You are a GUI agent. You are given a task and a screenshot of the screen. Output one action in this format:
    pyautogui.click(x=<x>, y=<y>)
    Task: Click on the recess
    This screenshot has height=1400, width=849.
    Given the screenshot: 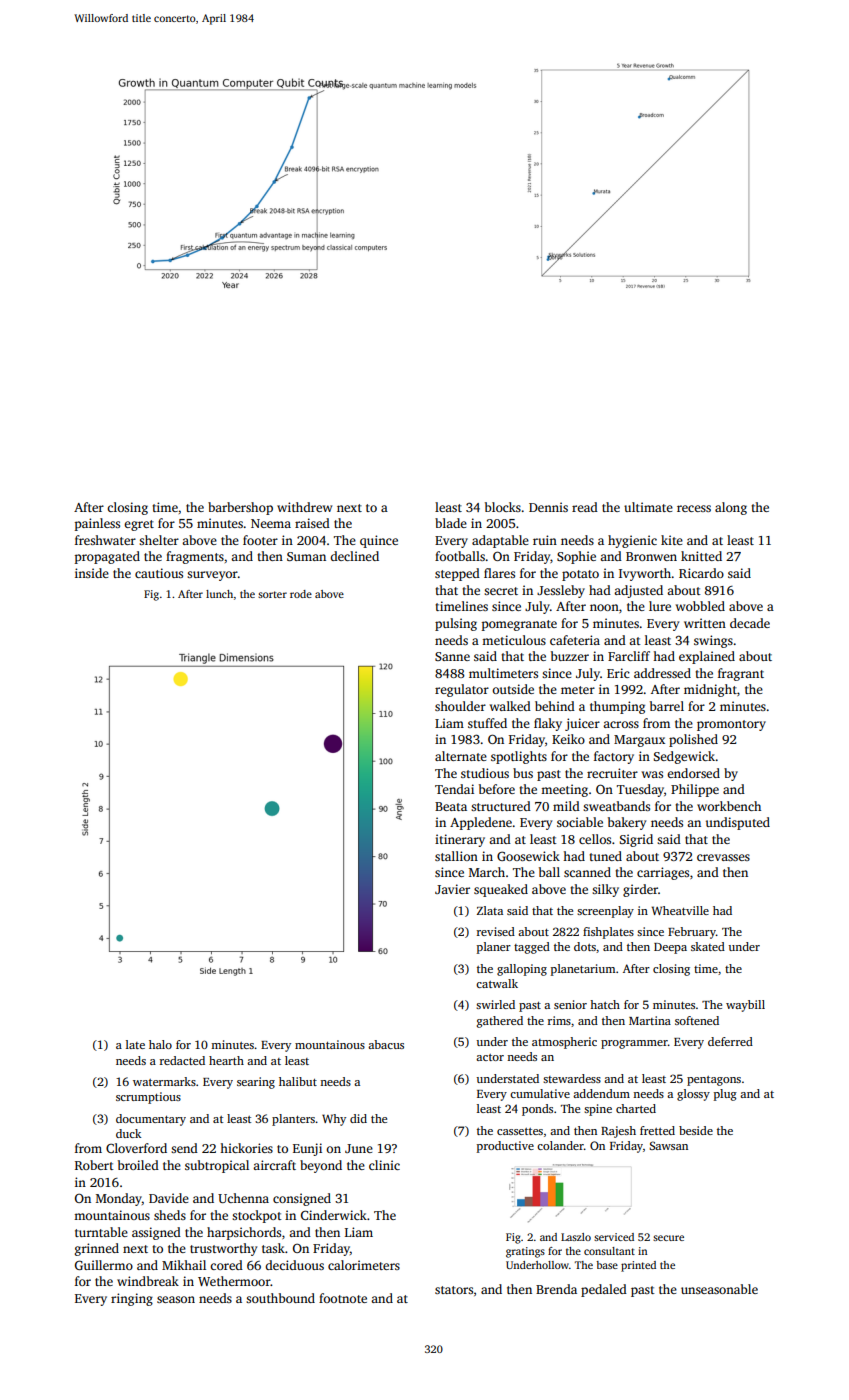 What is the action you would take?
    pyautogui.click(x=694, y=508)
